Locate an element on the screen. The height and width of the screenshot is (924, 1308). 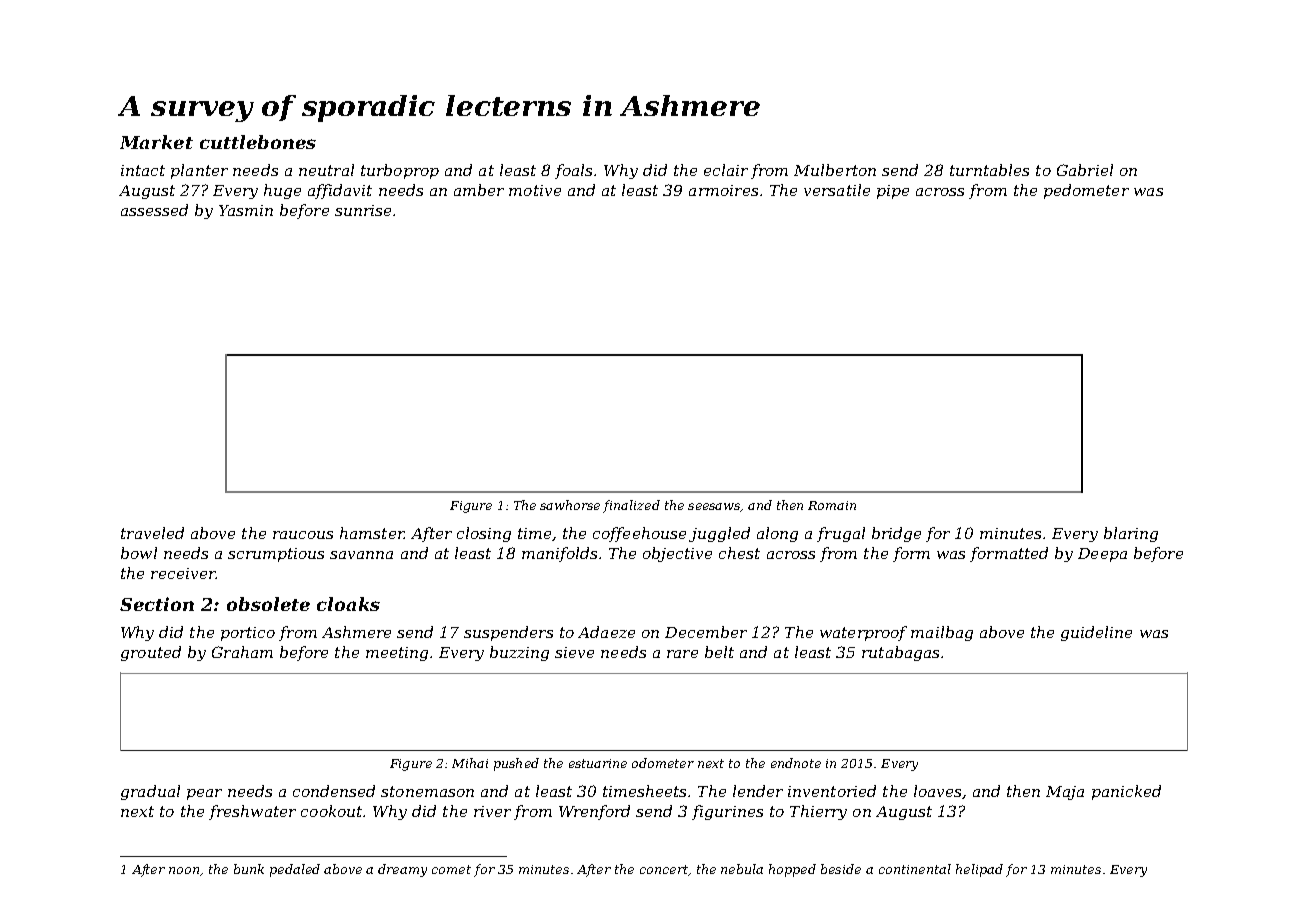
turntables is located at coordinates (989, 170).
